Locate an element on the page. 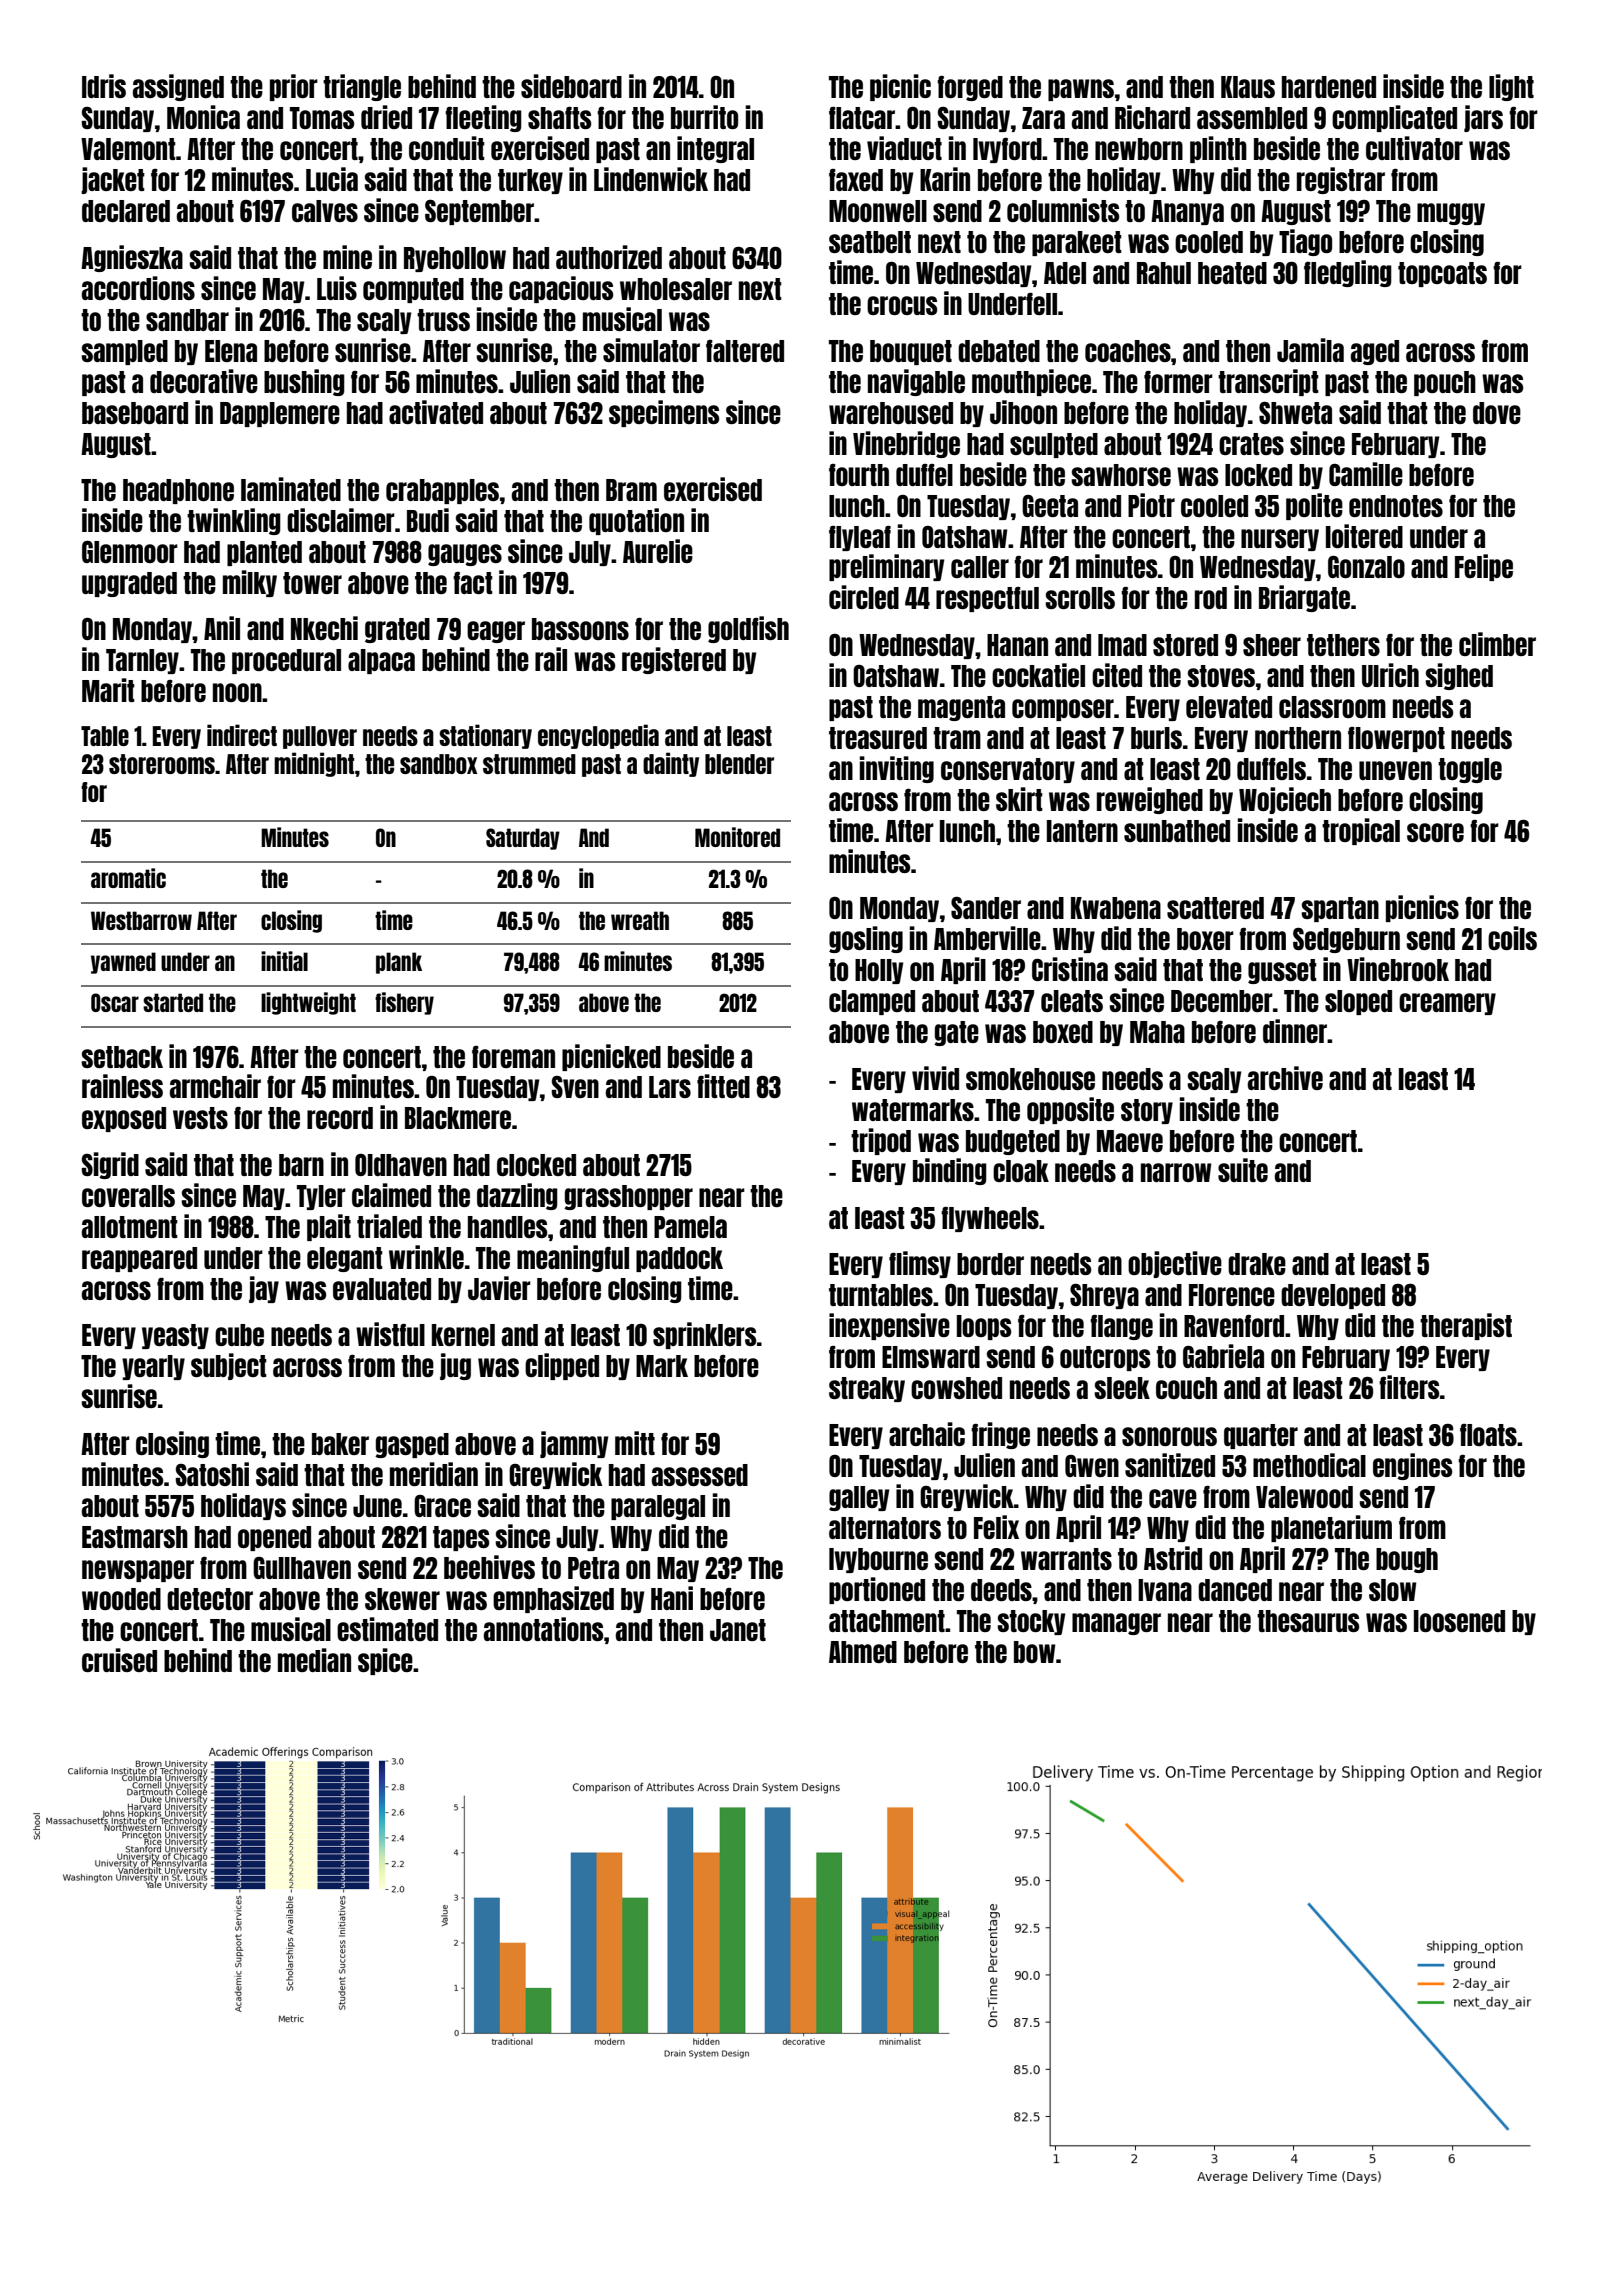 The height and width of the page is (2292, 1620). creamery is located at coordinates (1447, 1004).
